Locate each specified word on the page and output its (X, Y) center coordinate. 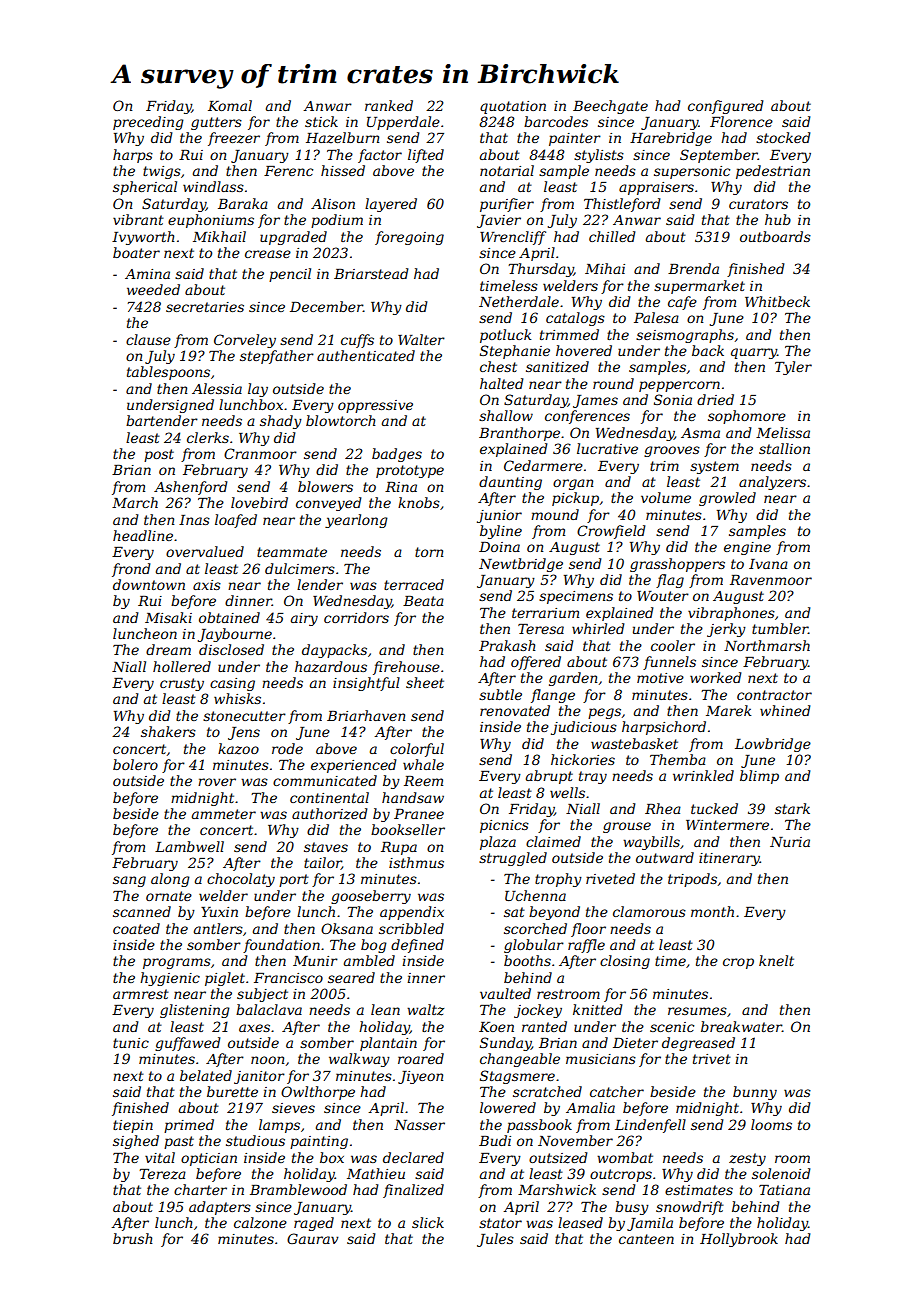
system (714, 467)
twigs (162, 172)
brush (133, 1238)
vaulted (505, 993)
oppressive (375, 406)
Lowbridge (773, 745)
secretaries (205, 307)
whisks (237, 698)
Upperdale (403, 123)
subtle (500, 694)
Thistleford (622, 205)
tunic (131, 1043)
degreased (698, 1044)
